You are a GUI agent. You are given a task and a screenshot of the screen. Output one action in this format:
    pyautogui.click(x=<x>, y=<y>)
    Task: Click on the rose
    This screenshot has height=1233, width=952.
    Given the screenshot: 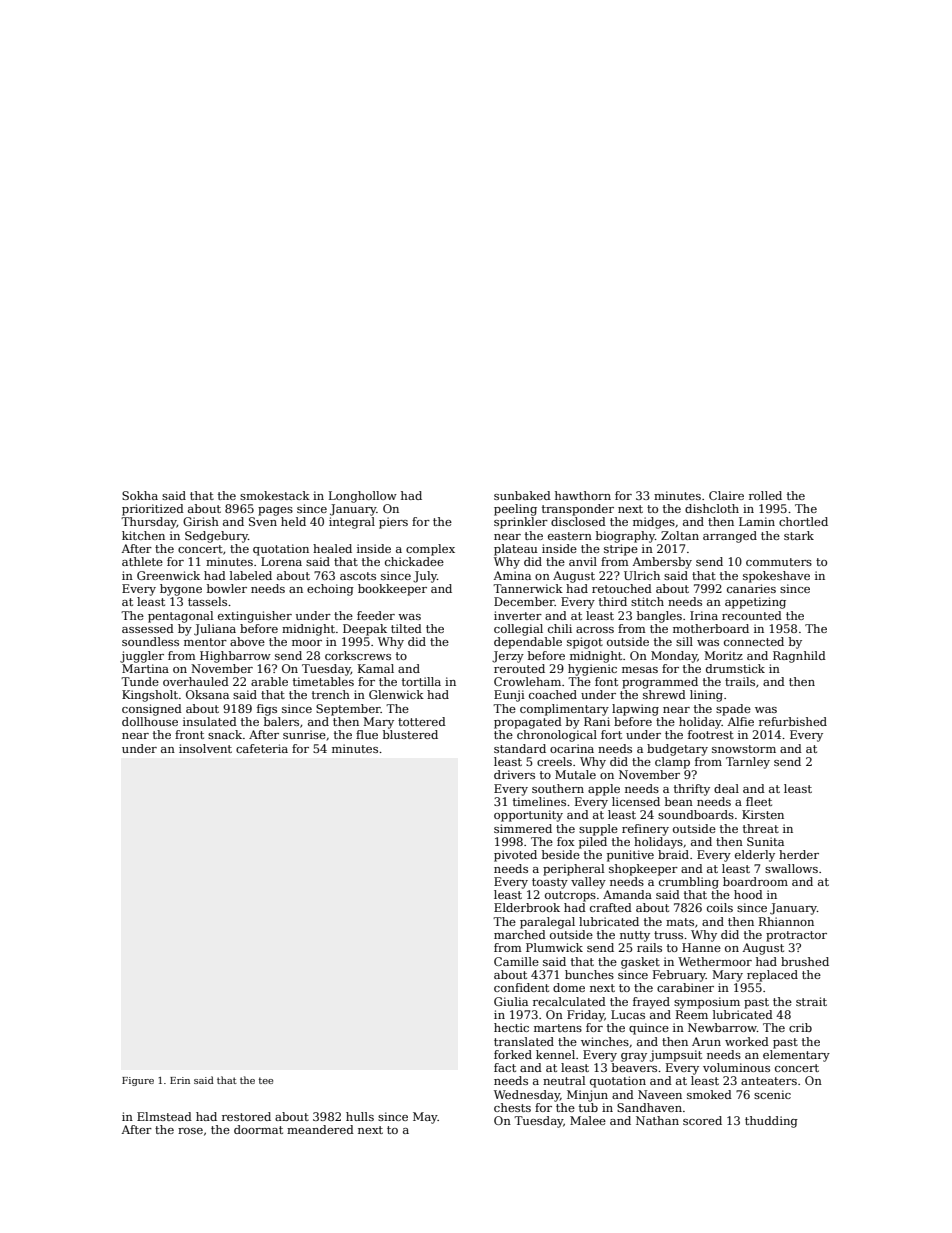 What is the action you would take?
    pyautogui.click(x=190, y=1131)
